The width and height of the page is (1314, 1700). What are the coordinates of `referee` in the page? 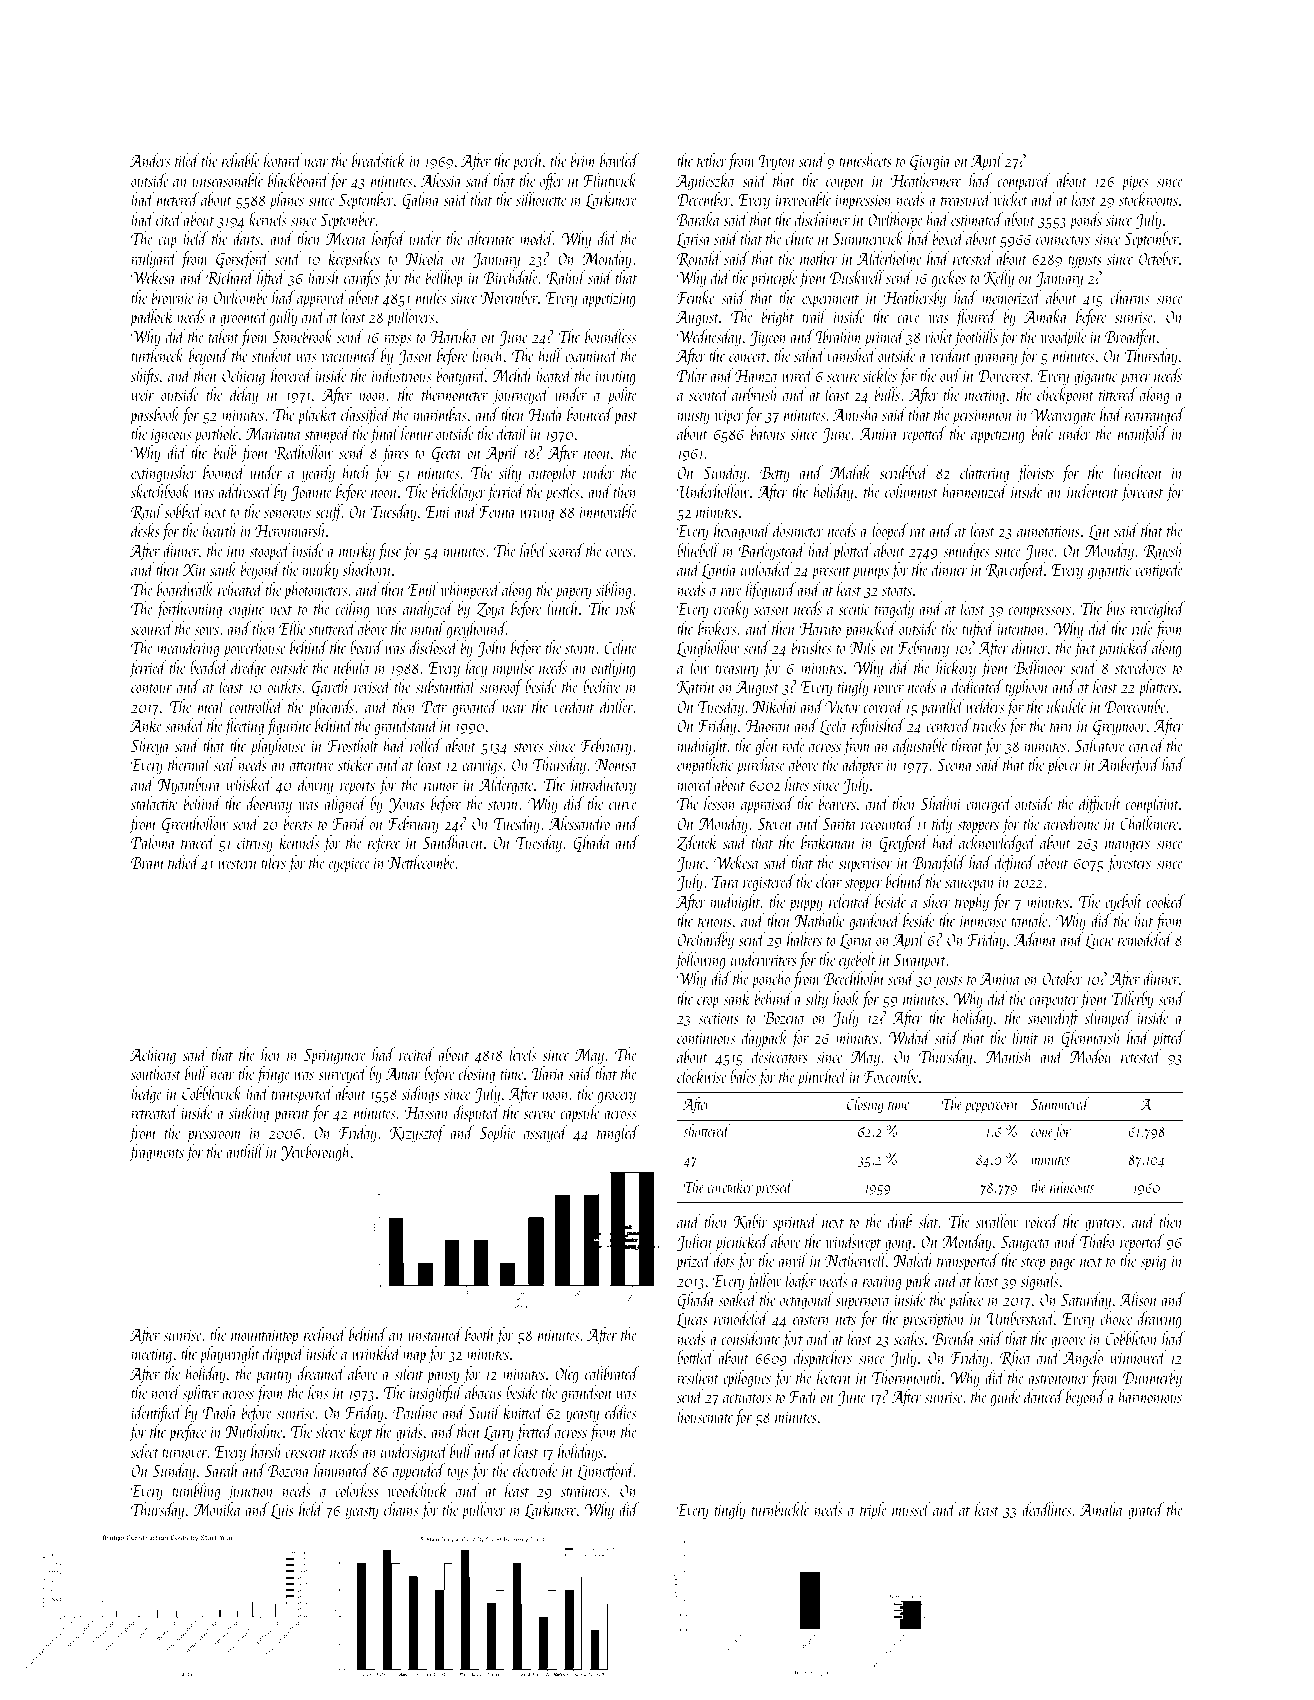 It's located at (384, 844).
